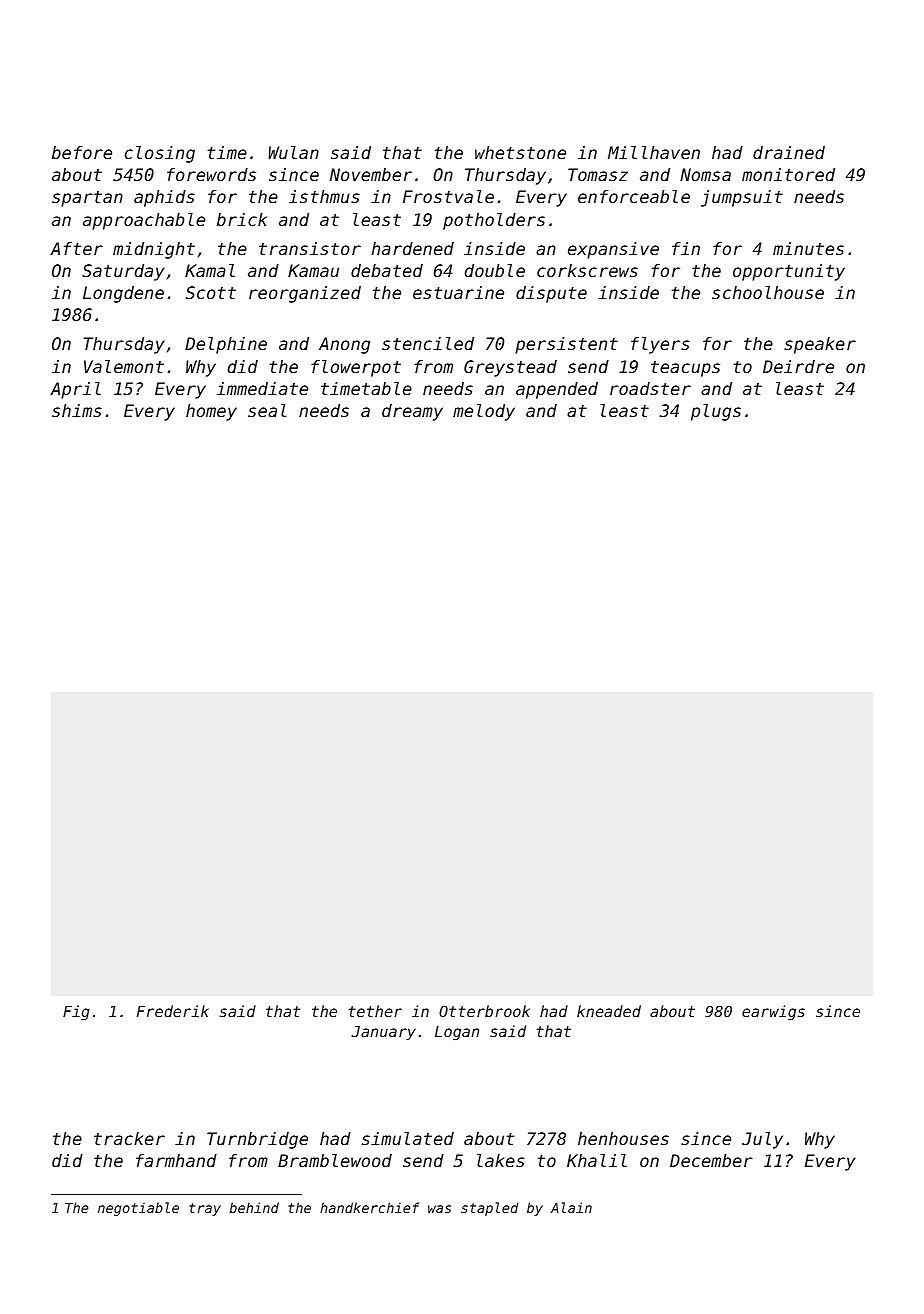  Describe the element at coordinates (773, 1013) in the page. I see `earwigs` at that location.
